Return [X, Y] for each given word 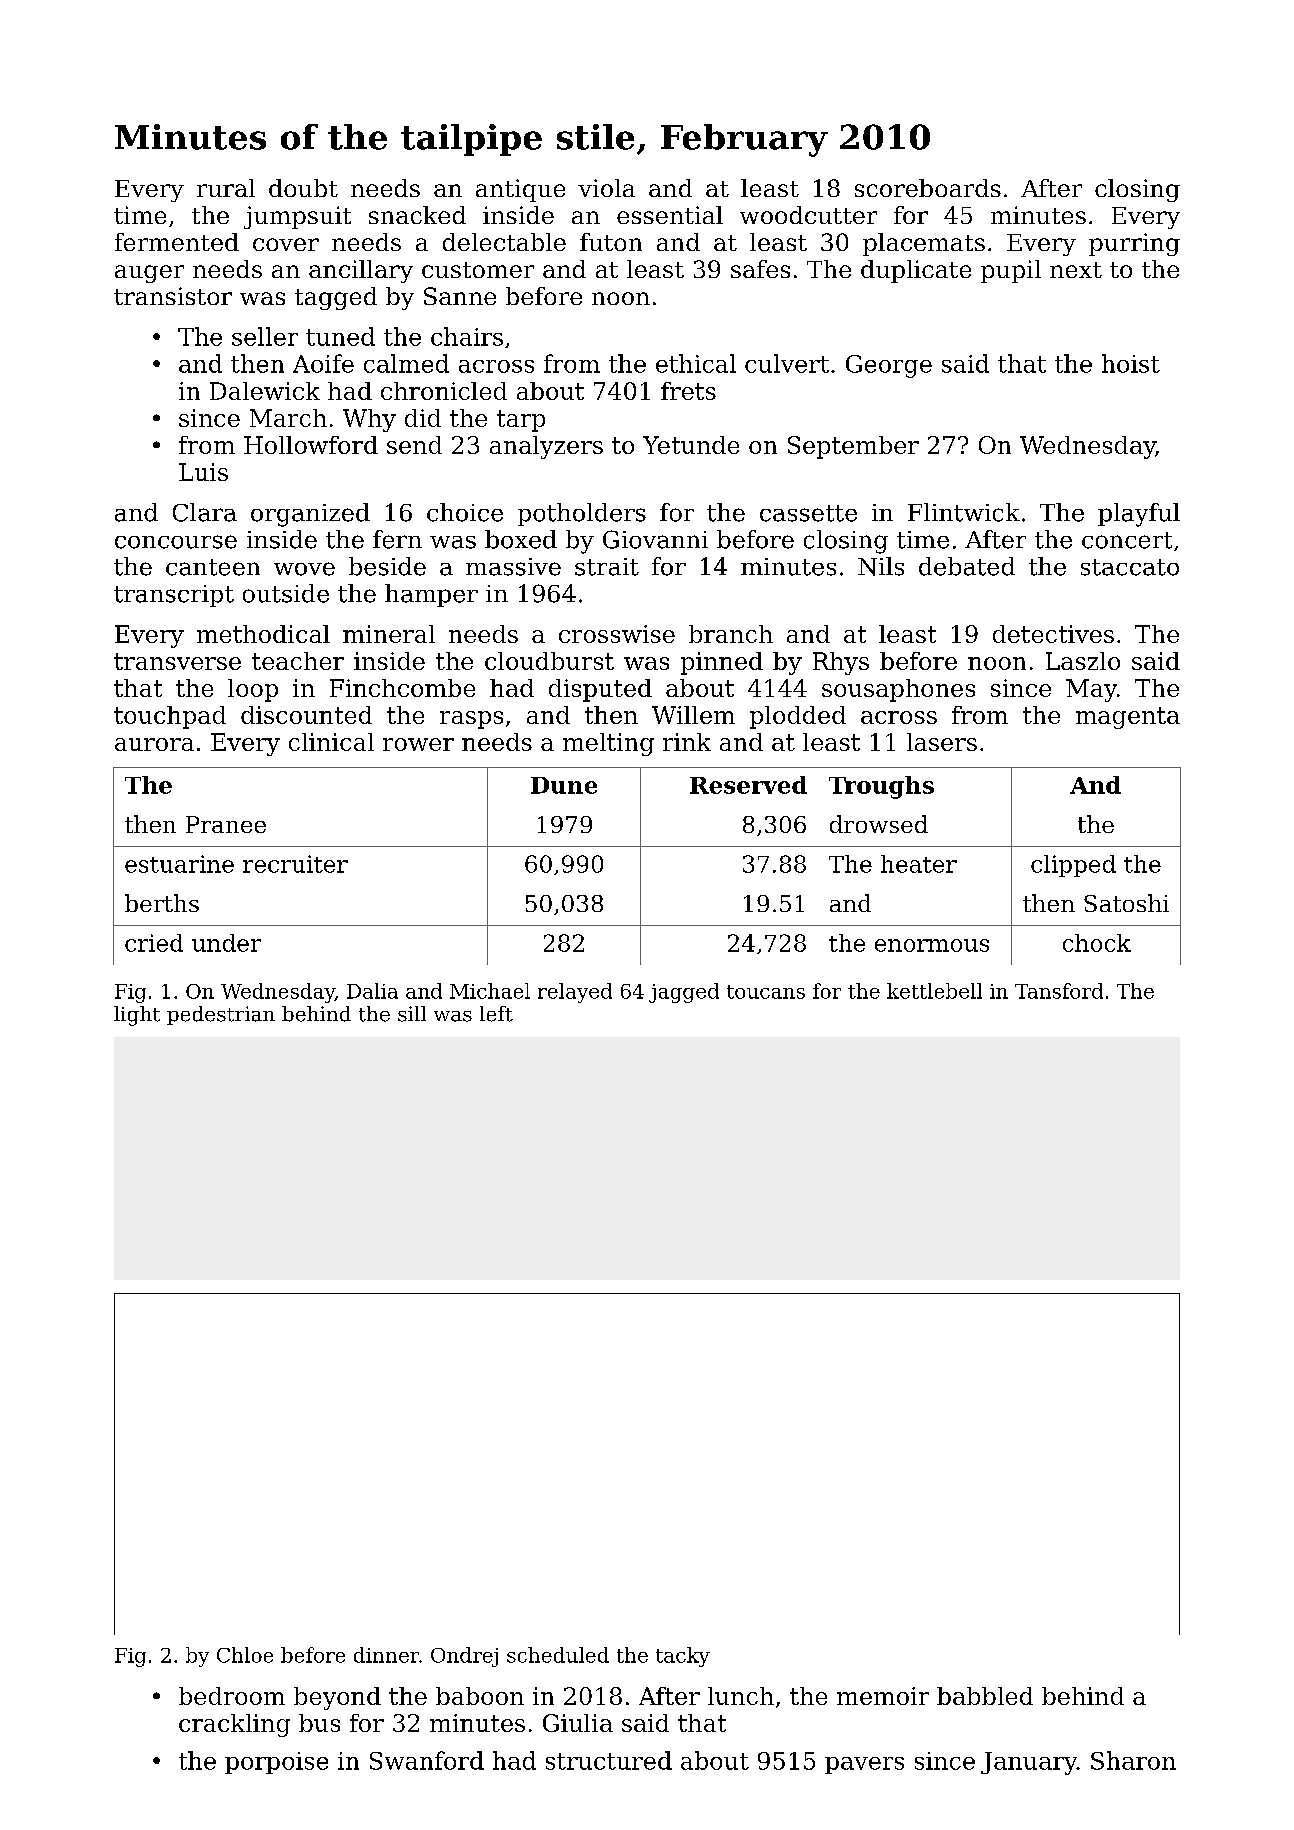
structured [609, 1760]
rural [226, 188]
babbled [985, 1696]
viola [606, 188]
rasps [471, 720]
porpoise [276, 1763]
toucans [766, 992]
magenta [1128, 718]
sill [412, 1014]
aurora [154, 744]
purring [1134, 244]
